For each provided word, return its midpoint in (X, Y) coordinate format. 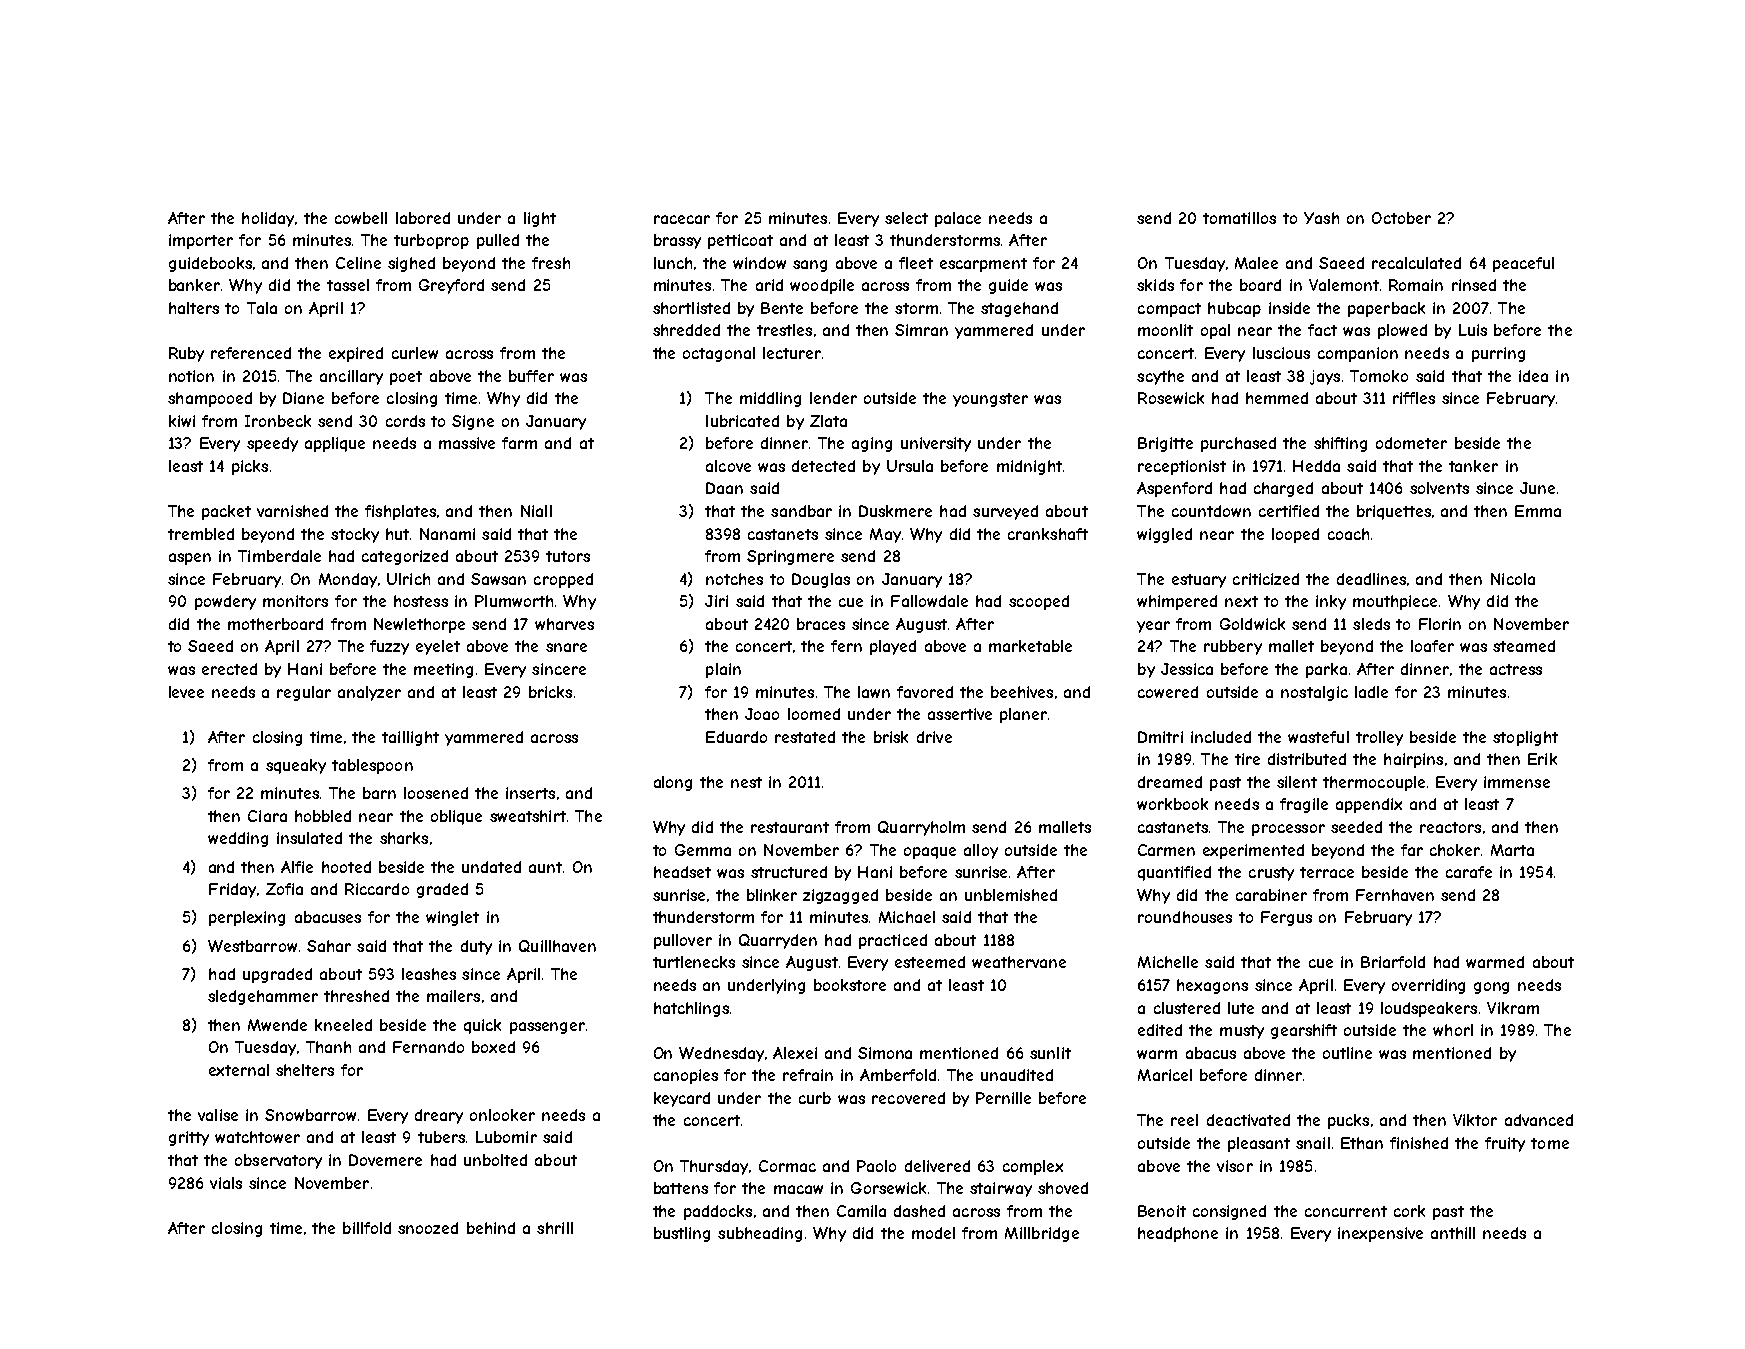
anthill (1453, 1233)
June (1537, 488)
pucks (1348, 1121)
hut (397, 534)
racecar (682, 219)
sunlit (1050, 1053)
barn (379, 793)
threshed (356, 996)
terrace (1327, 872)
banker (194, 285)
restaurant (790, 827)
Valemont (1344, 285)
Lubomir (506, 1137)
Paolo (876, 1166)
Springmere (790, 557)
